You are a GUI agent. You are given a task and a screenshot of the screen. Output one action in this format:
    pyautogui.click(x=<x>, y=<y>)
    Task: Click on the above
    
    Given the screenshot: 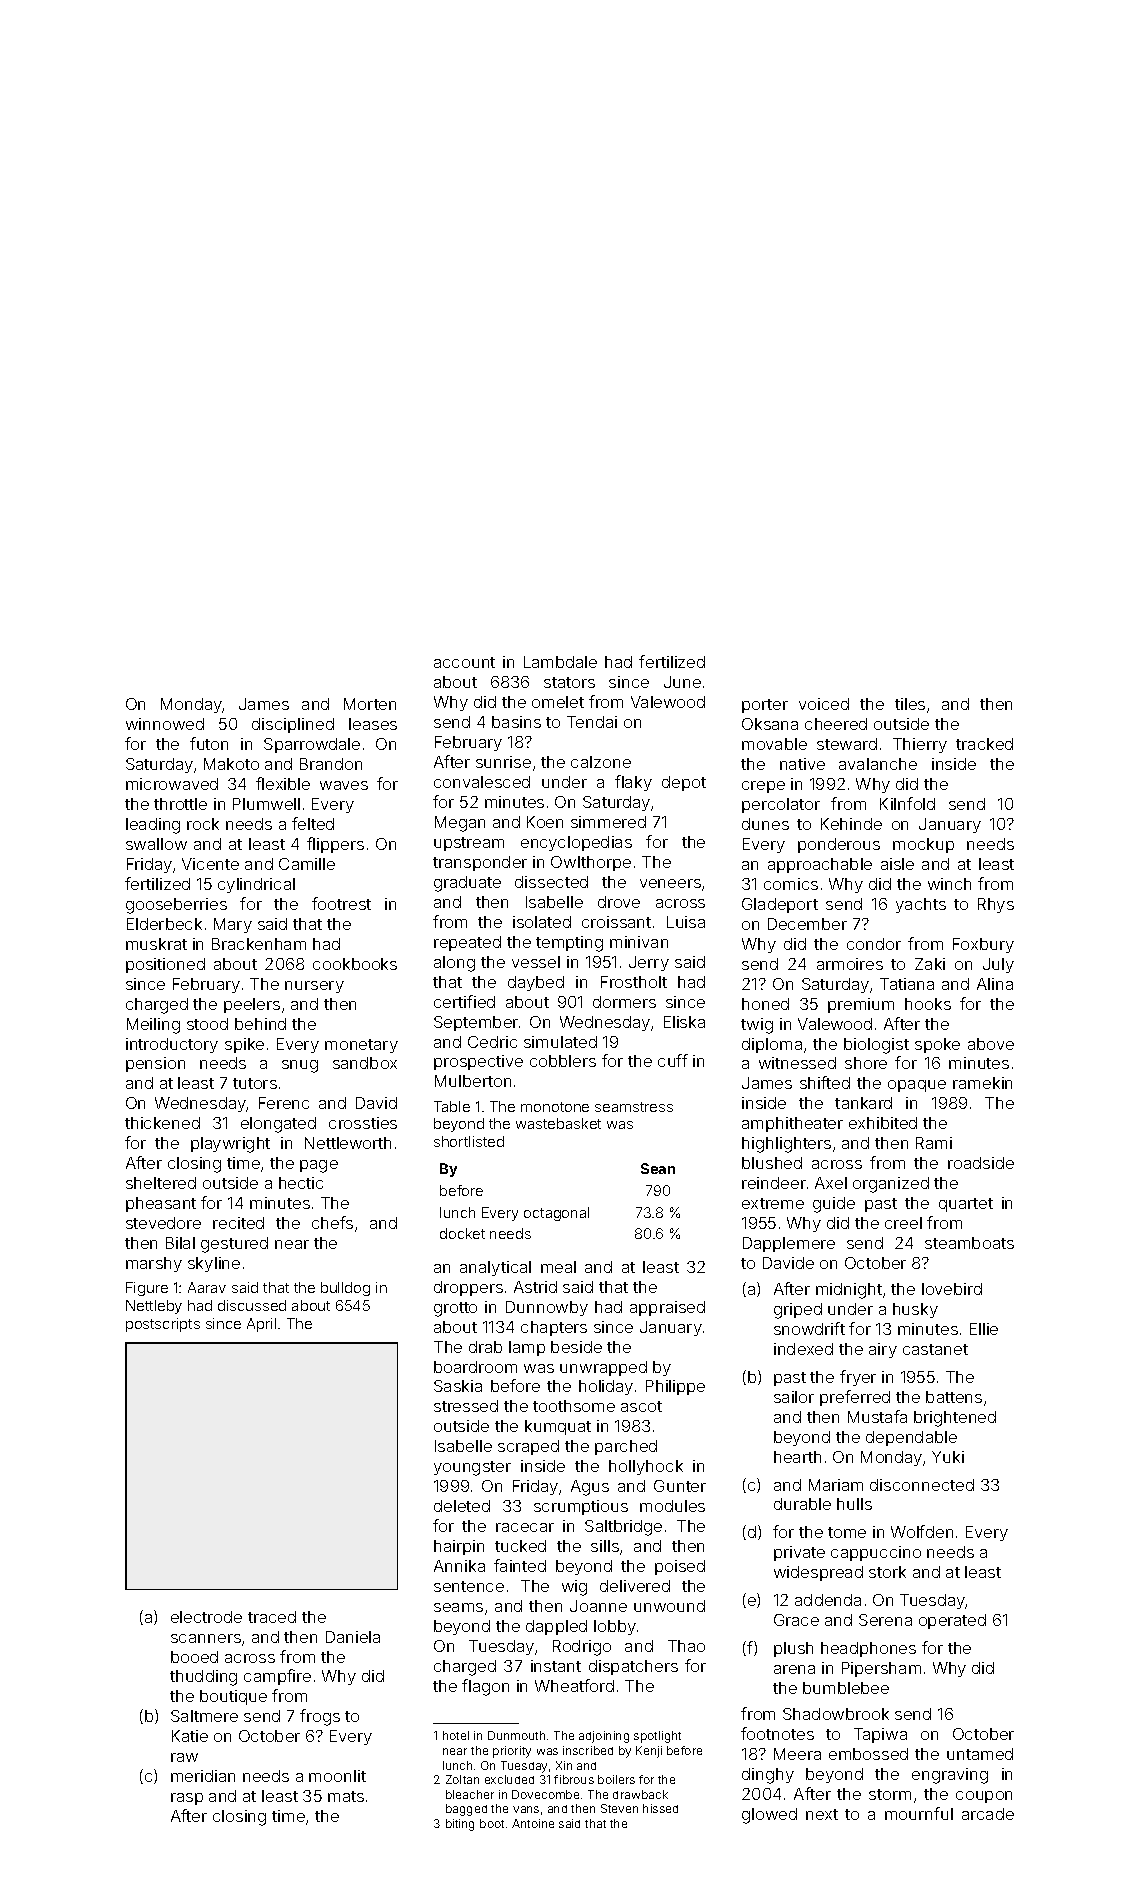 What is the action you would take?
    pyautogui.click(x=991, y=1044)
